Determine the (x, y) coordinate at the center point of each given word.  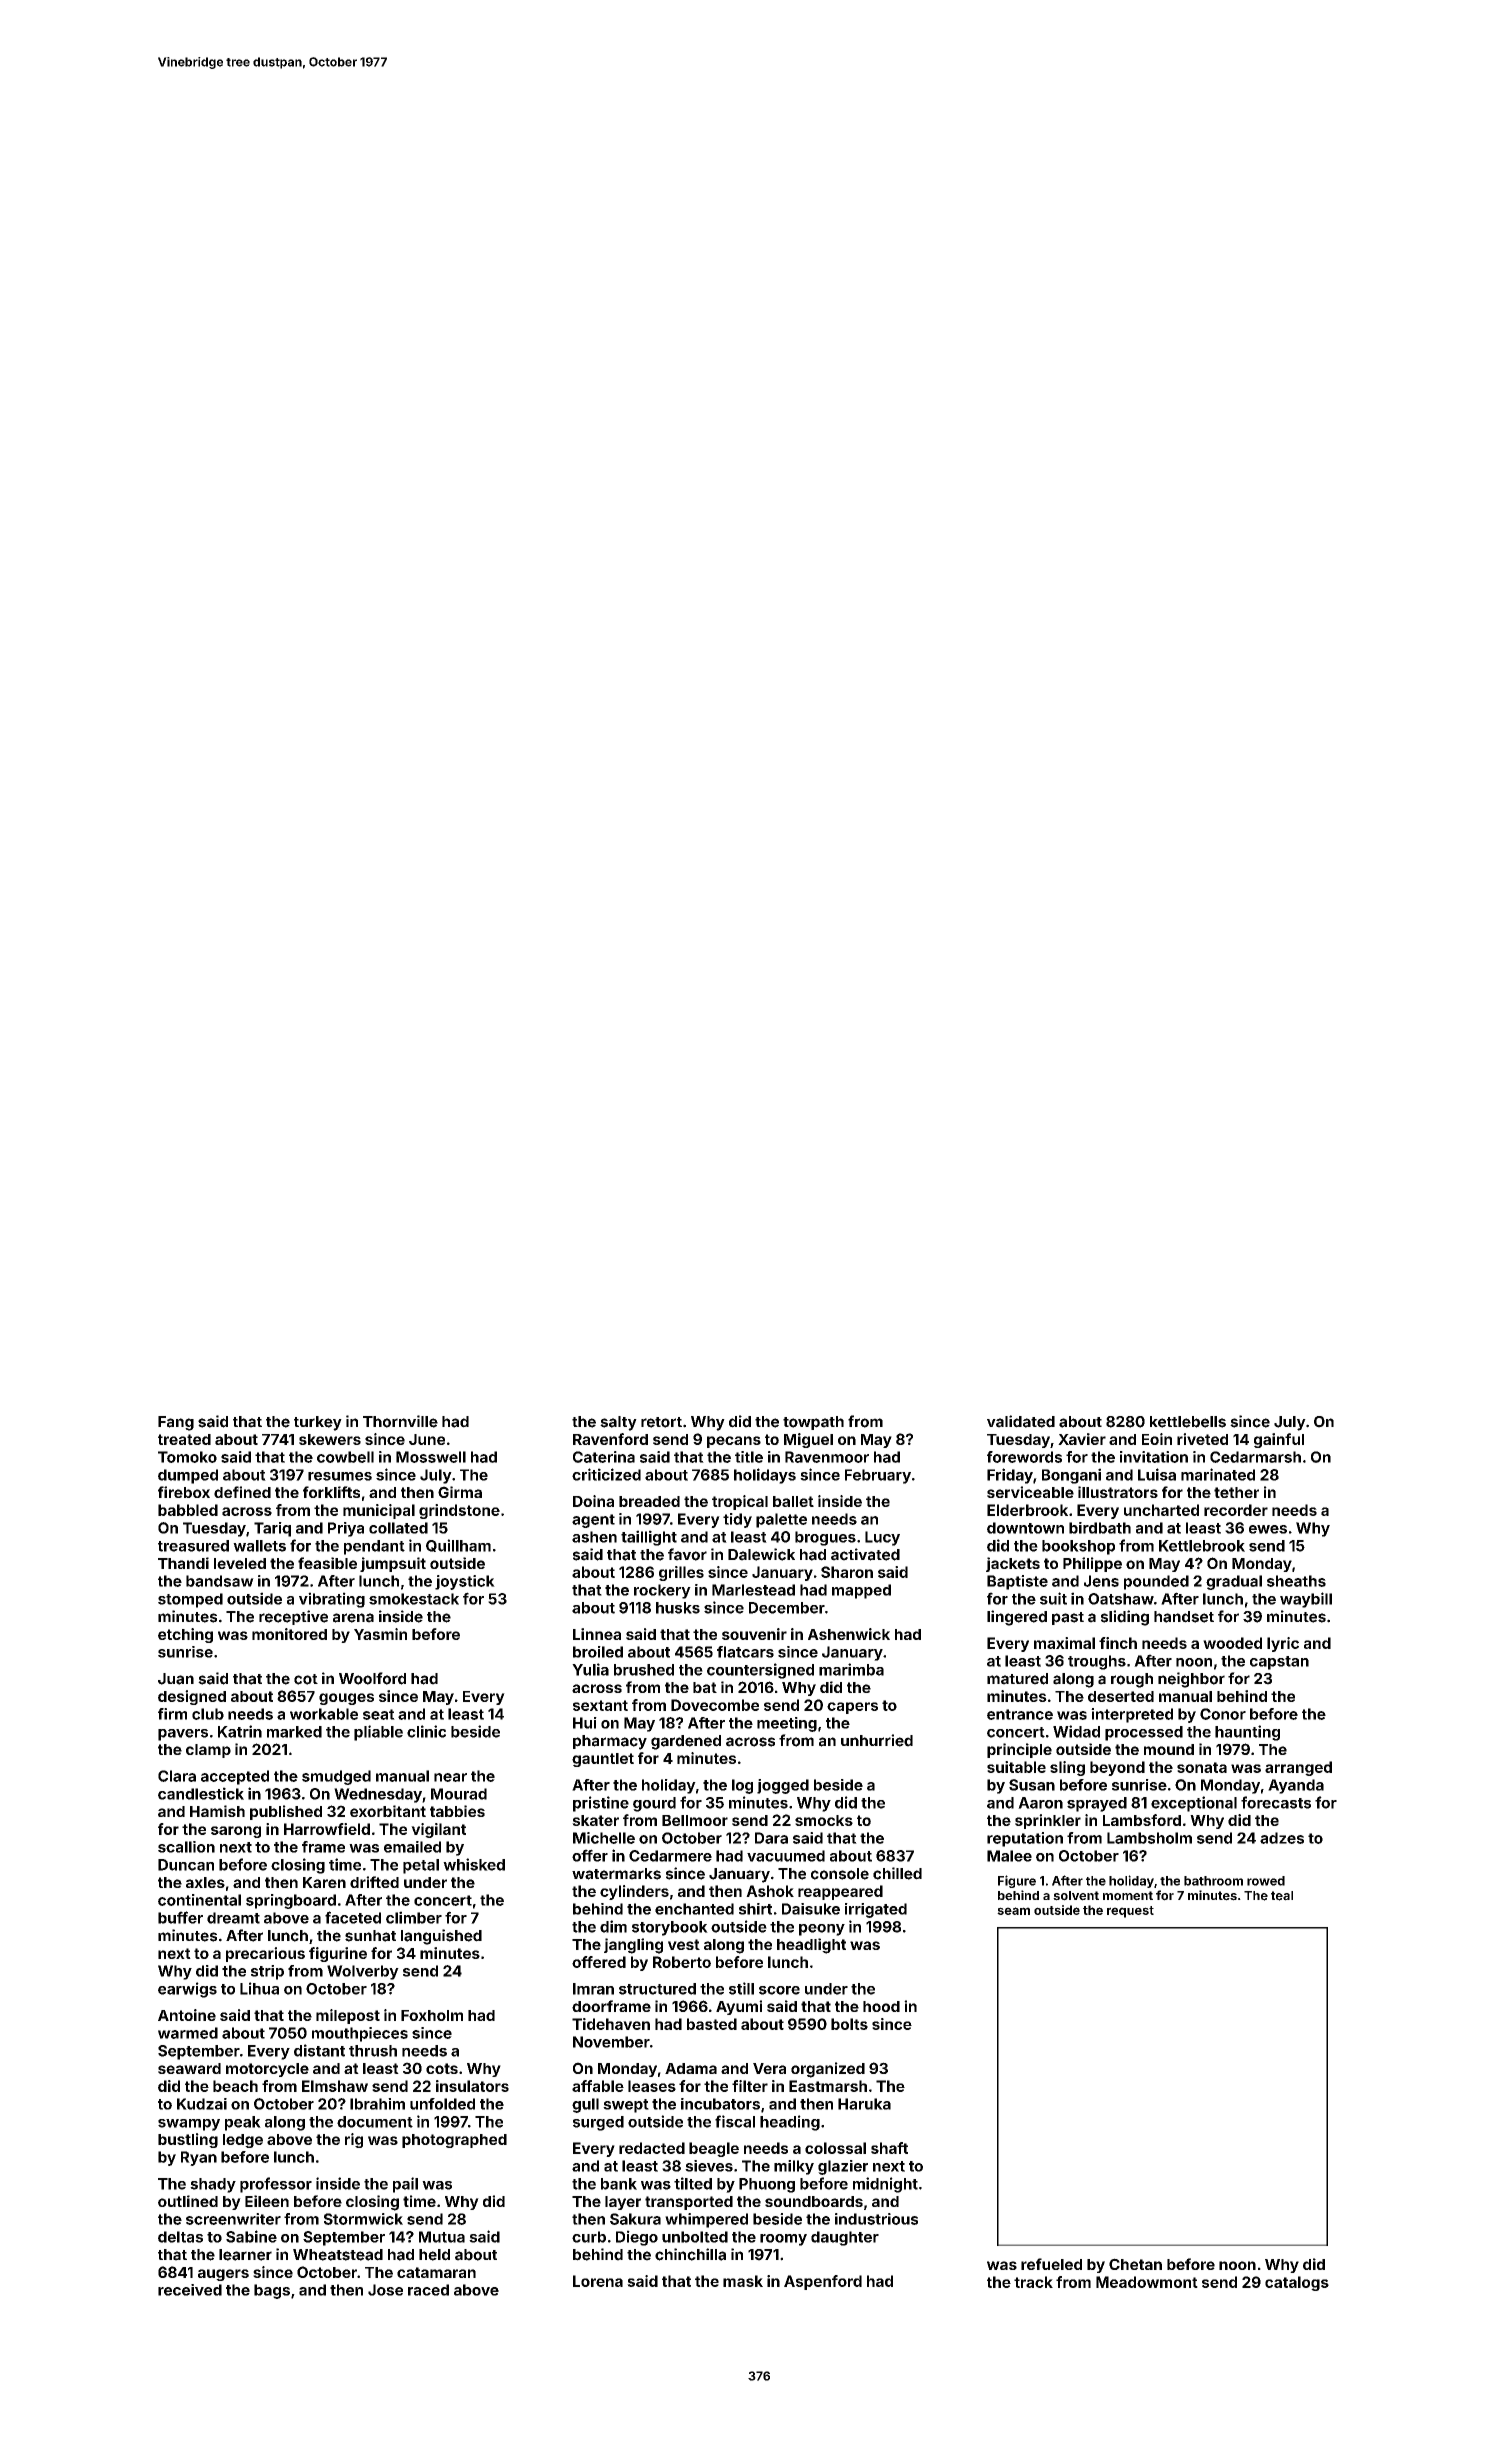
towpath (813, 1423)
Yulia (590, 1669)
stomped (190, 1600)
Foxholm (432, 2015)
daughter (845, 2238)
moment (1128, 1896)
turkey (318, 1423)
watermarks (616, 1874)
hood (881, 2006)
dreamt (233, 1918)
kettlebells (1188, 1422)
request (1130, 1912)
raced (428, 2290)
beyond (1117, 1768)
